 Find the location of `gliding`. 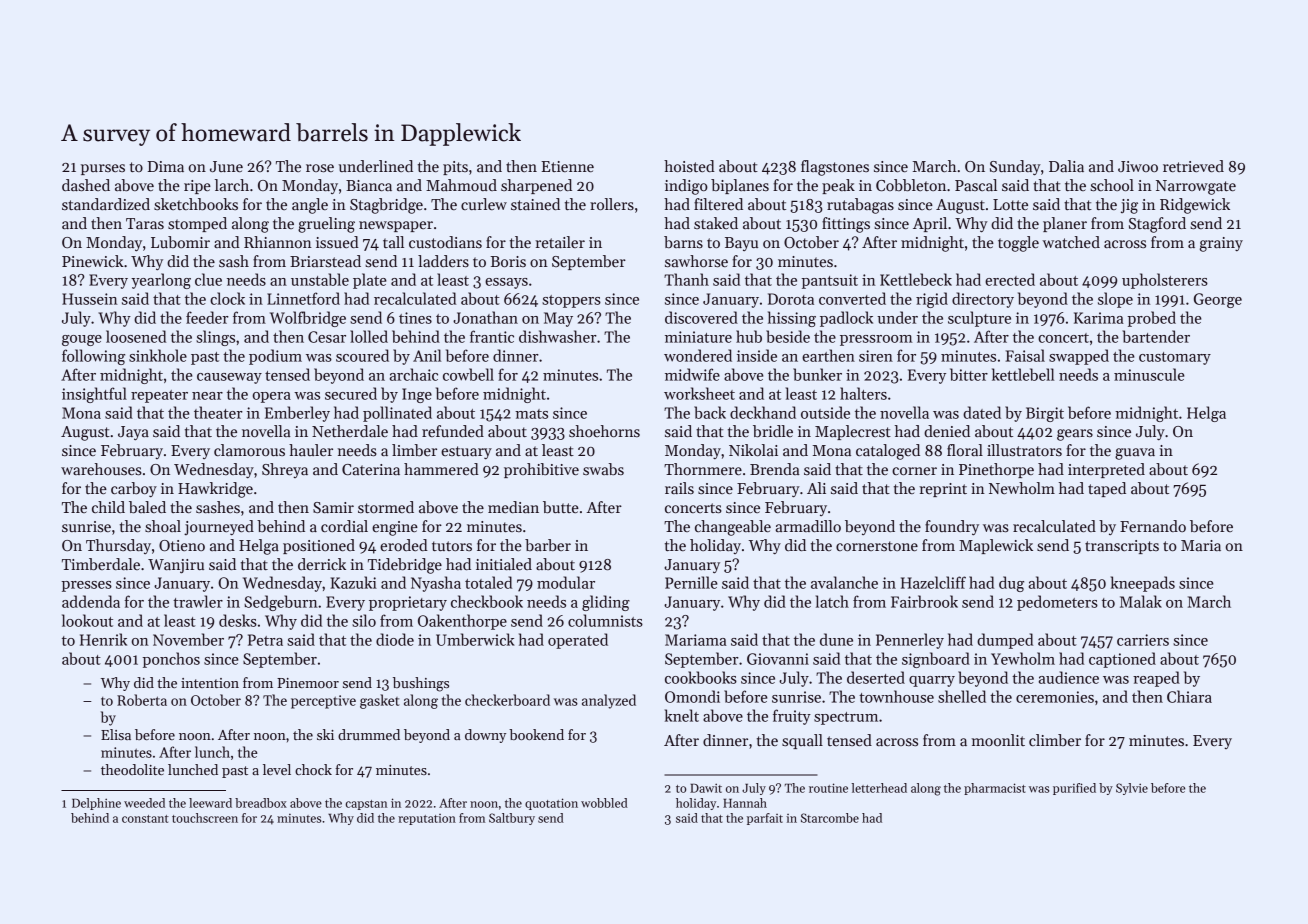

gliding is located at coordinates (606, 603).
